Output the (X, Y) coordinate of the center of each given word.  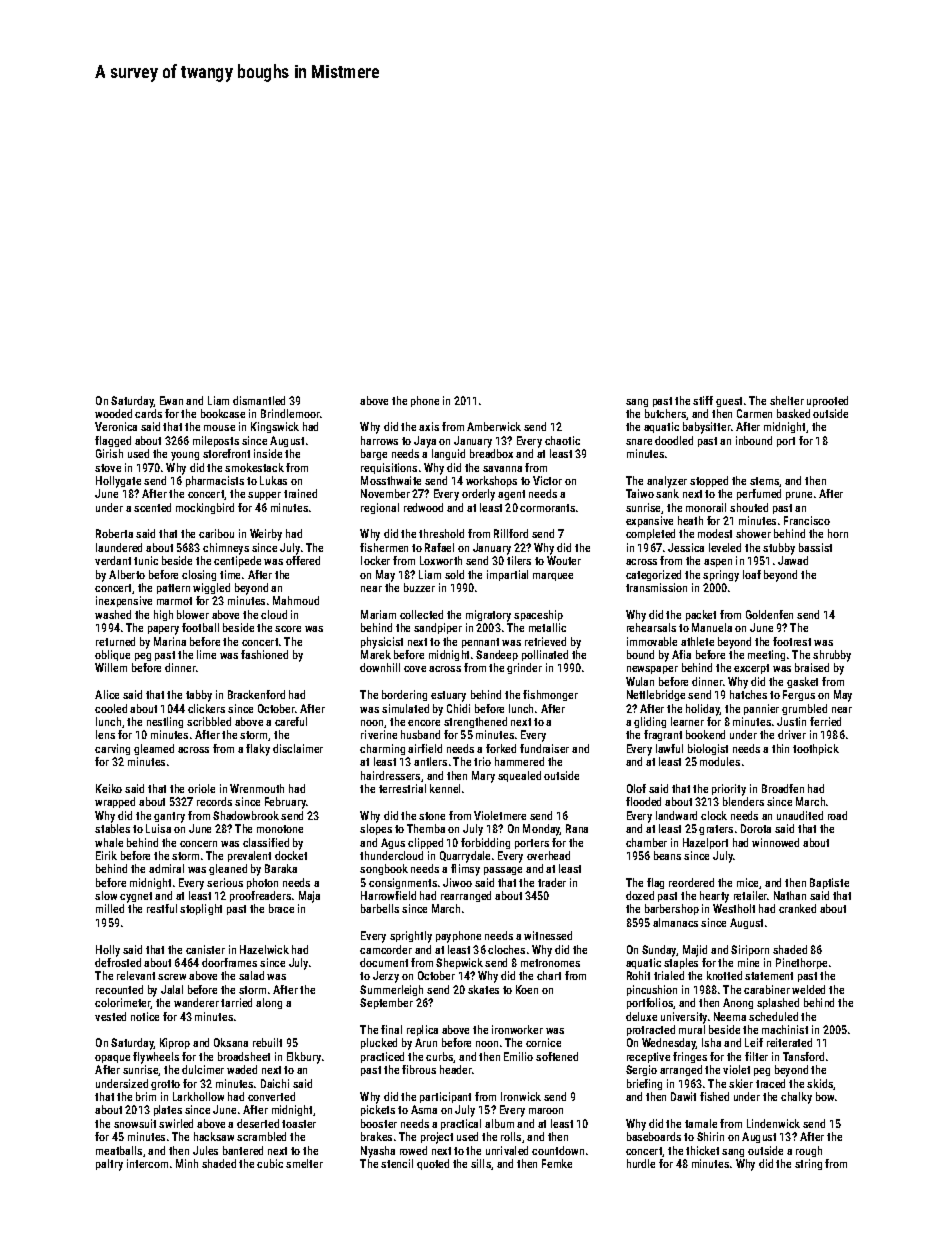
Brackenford (256, 694)
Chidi (458, 708)
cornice (543, 1042)
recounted (119, 989)
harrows (379, 440)
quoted (433, 1164)
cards (148, 413)
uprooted (827, 401)
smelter (304, 1163)
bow (825, 1096)
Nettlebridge (656, 695)
